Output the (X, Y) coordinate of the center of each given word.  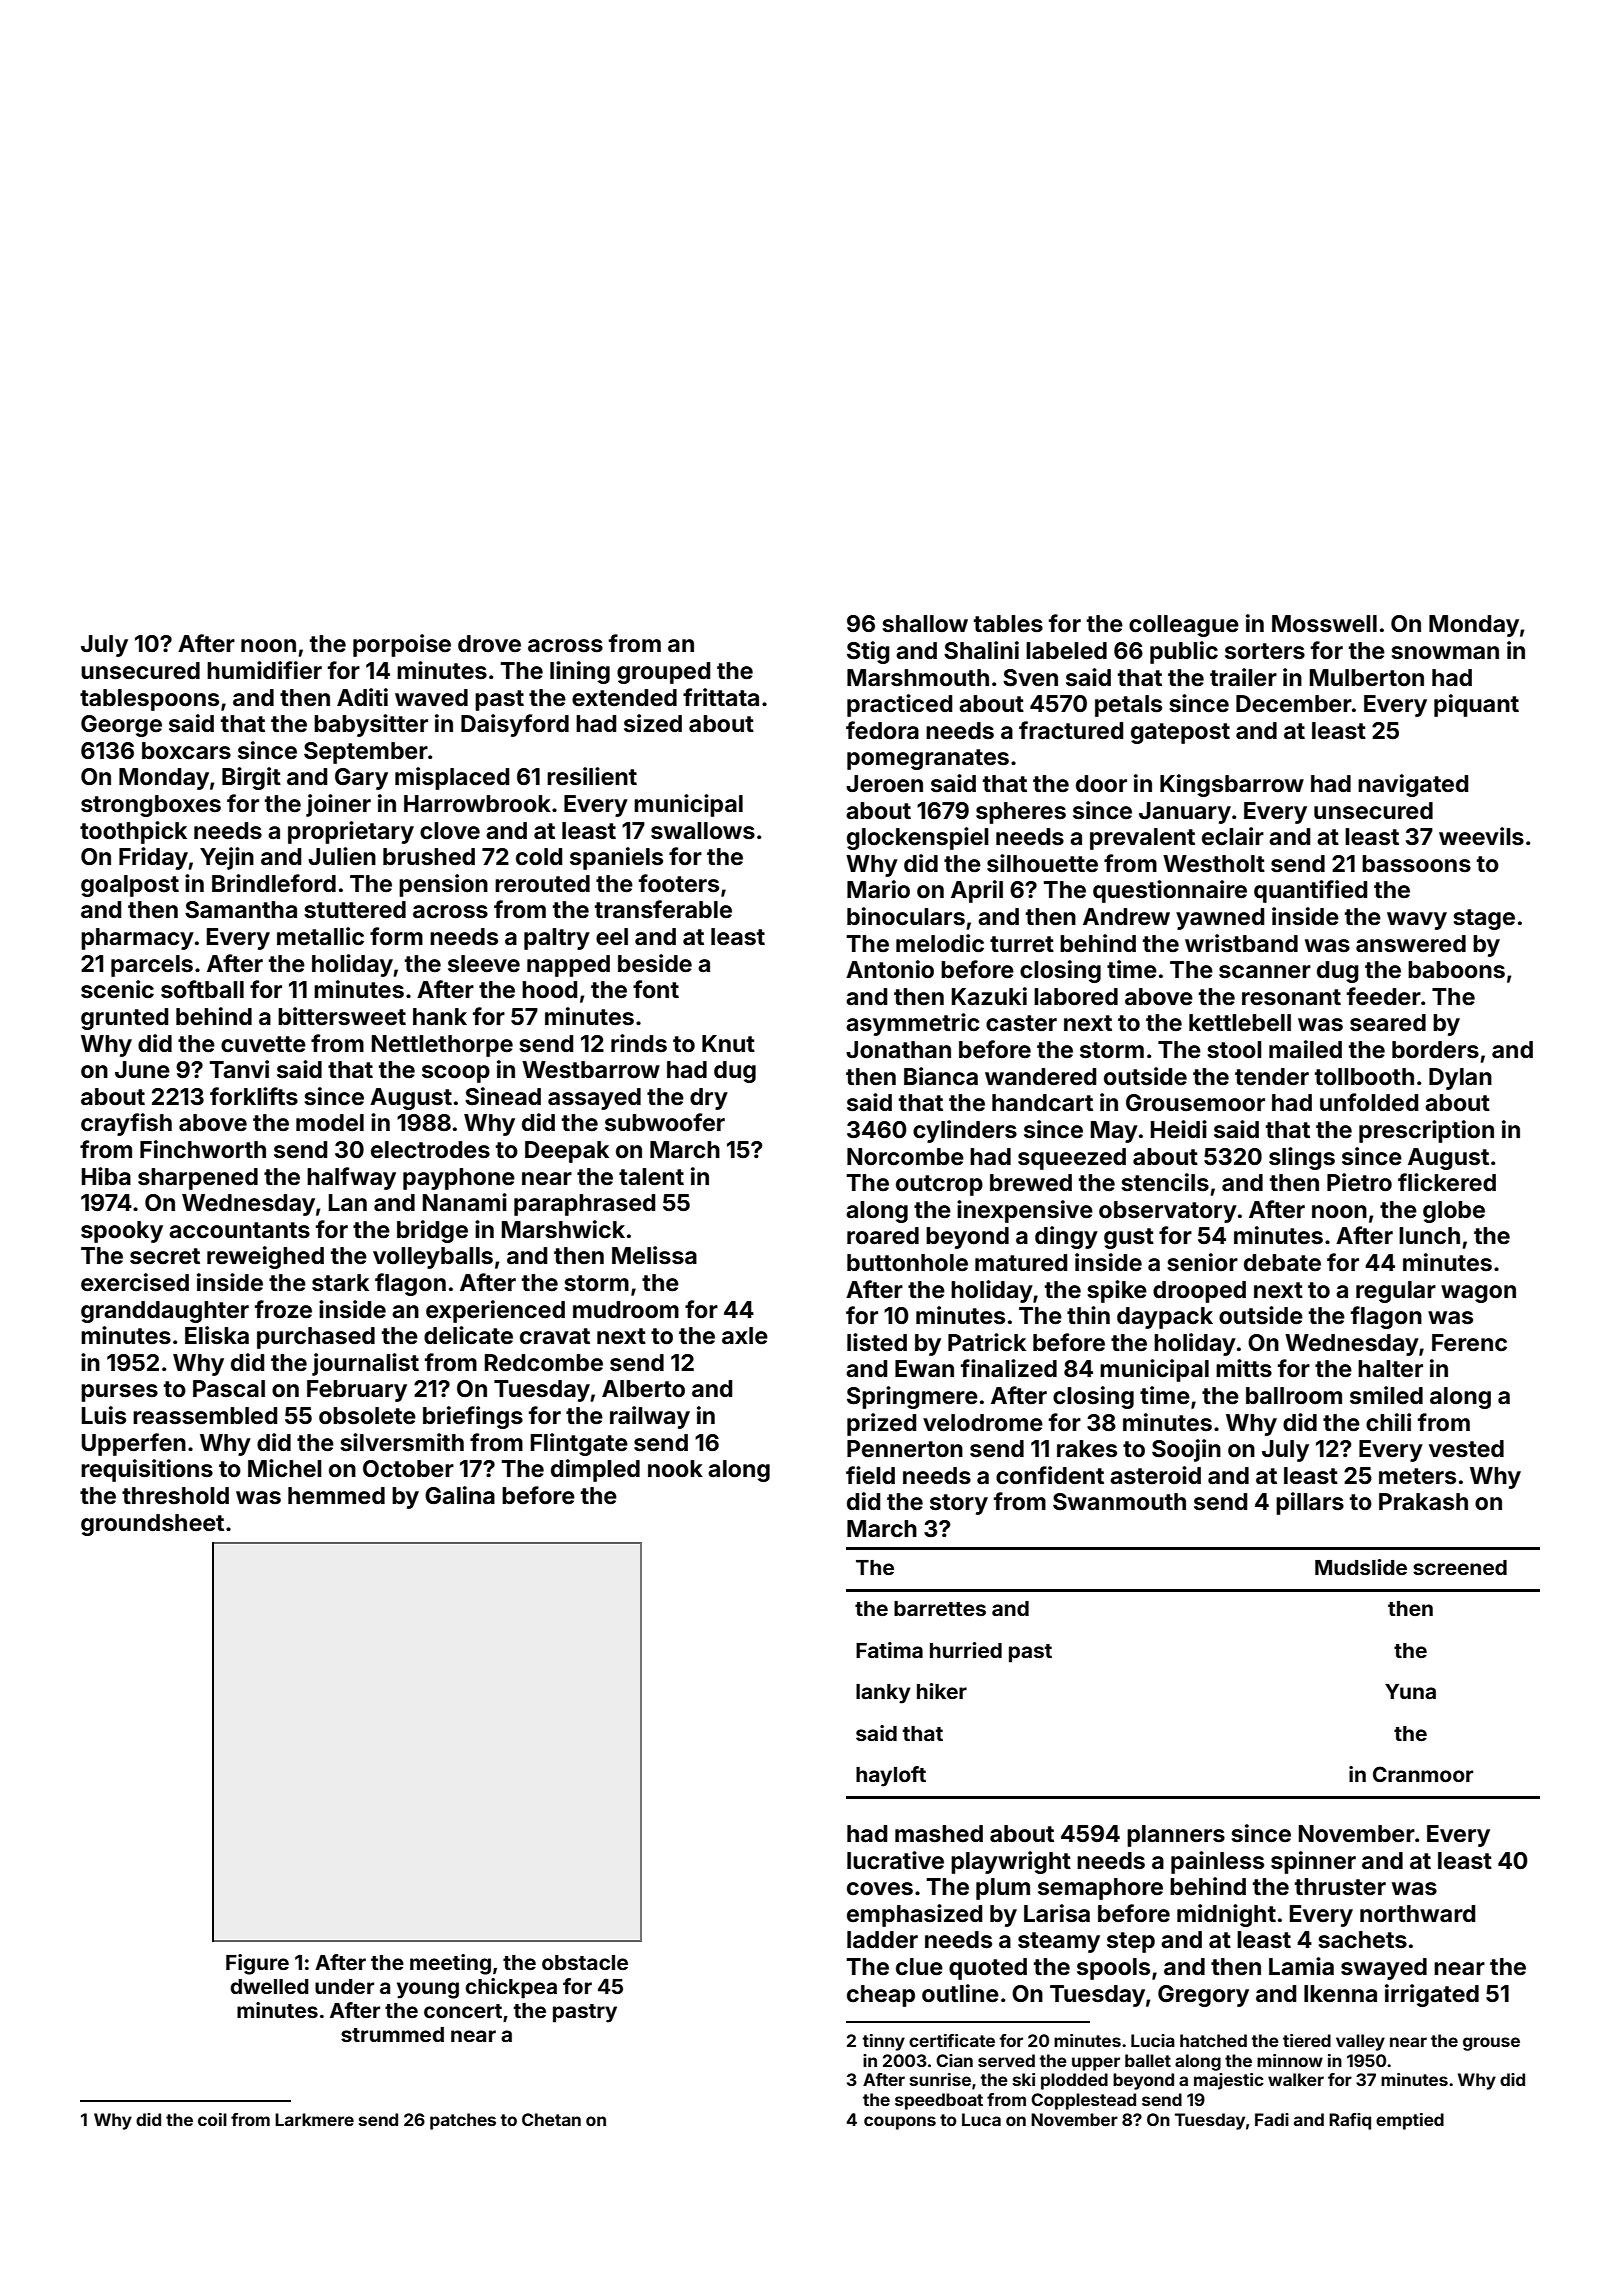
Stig (868, 652)
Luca (981, 2119)
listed (877, 1342)
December (1294, 704)
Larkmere (314, 2119)
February (357, 1391)
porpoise (402, 645)
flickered (1447, 1182)
